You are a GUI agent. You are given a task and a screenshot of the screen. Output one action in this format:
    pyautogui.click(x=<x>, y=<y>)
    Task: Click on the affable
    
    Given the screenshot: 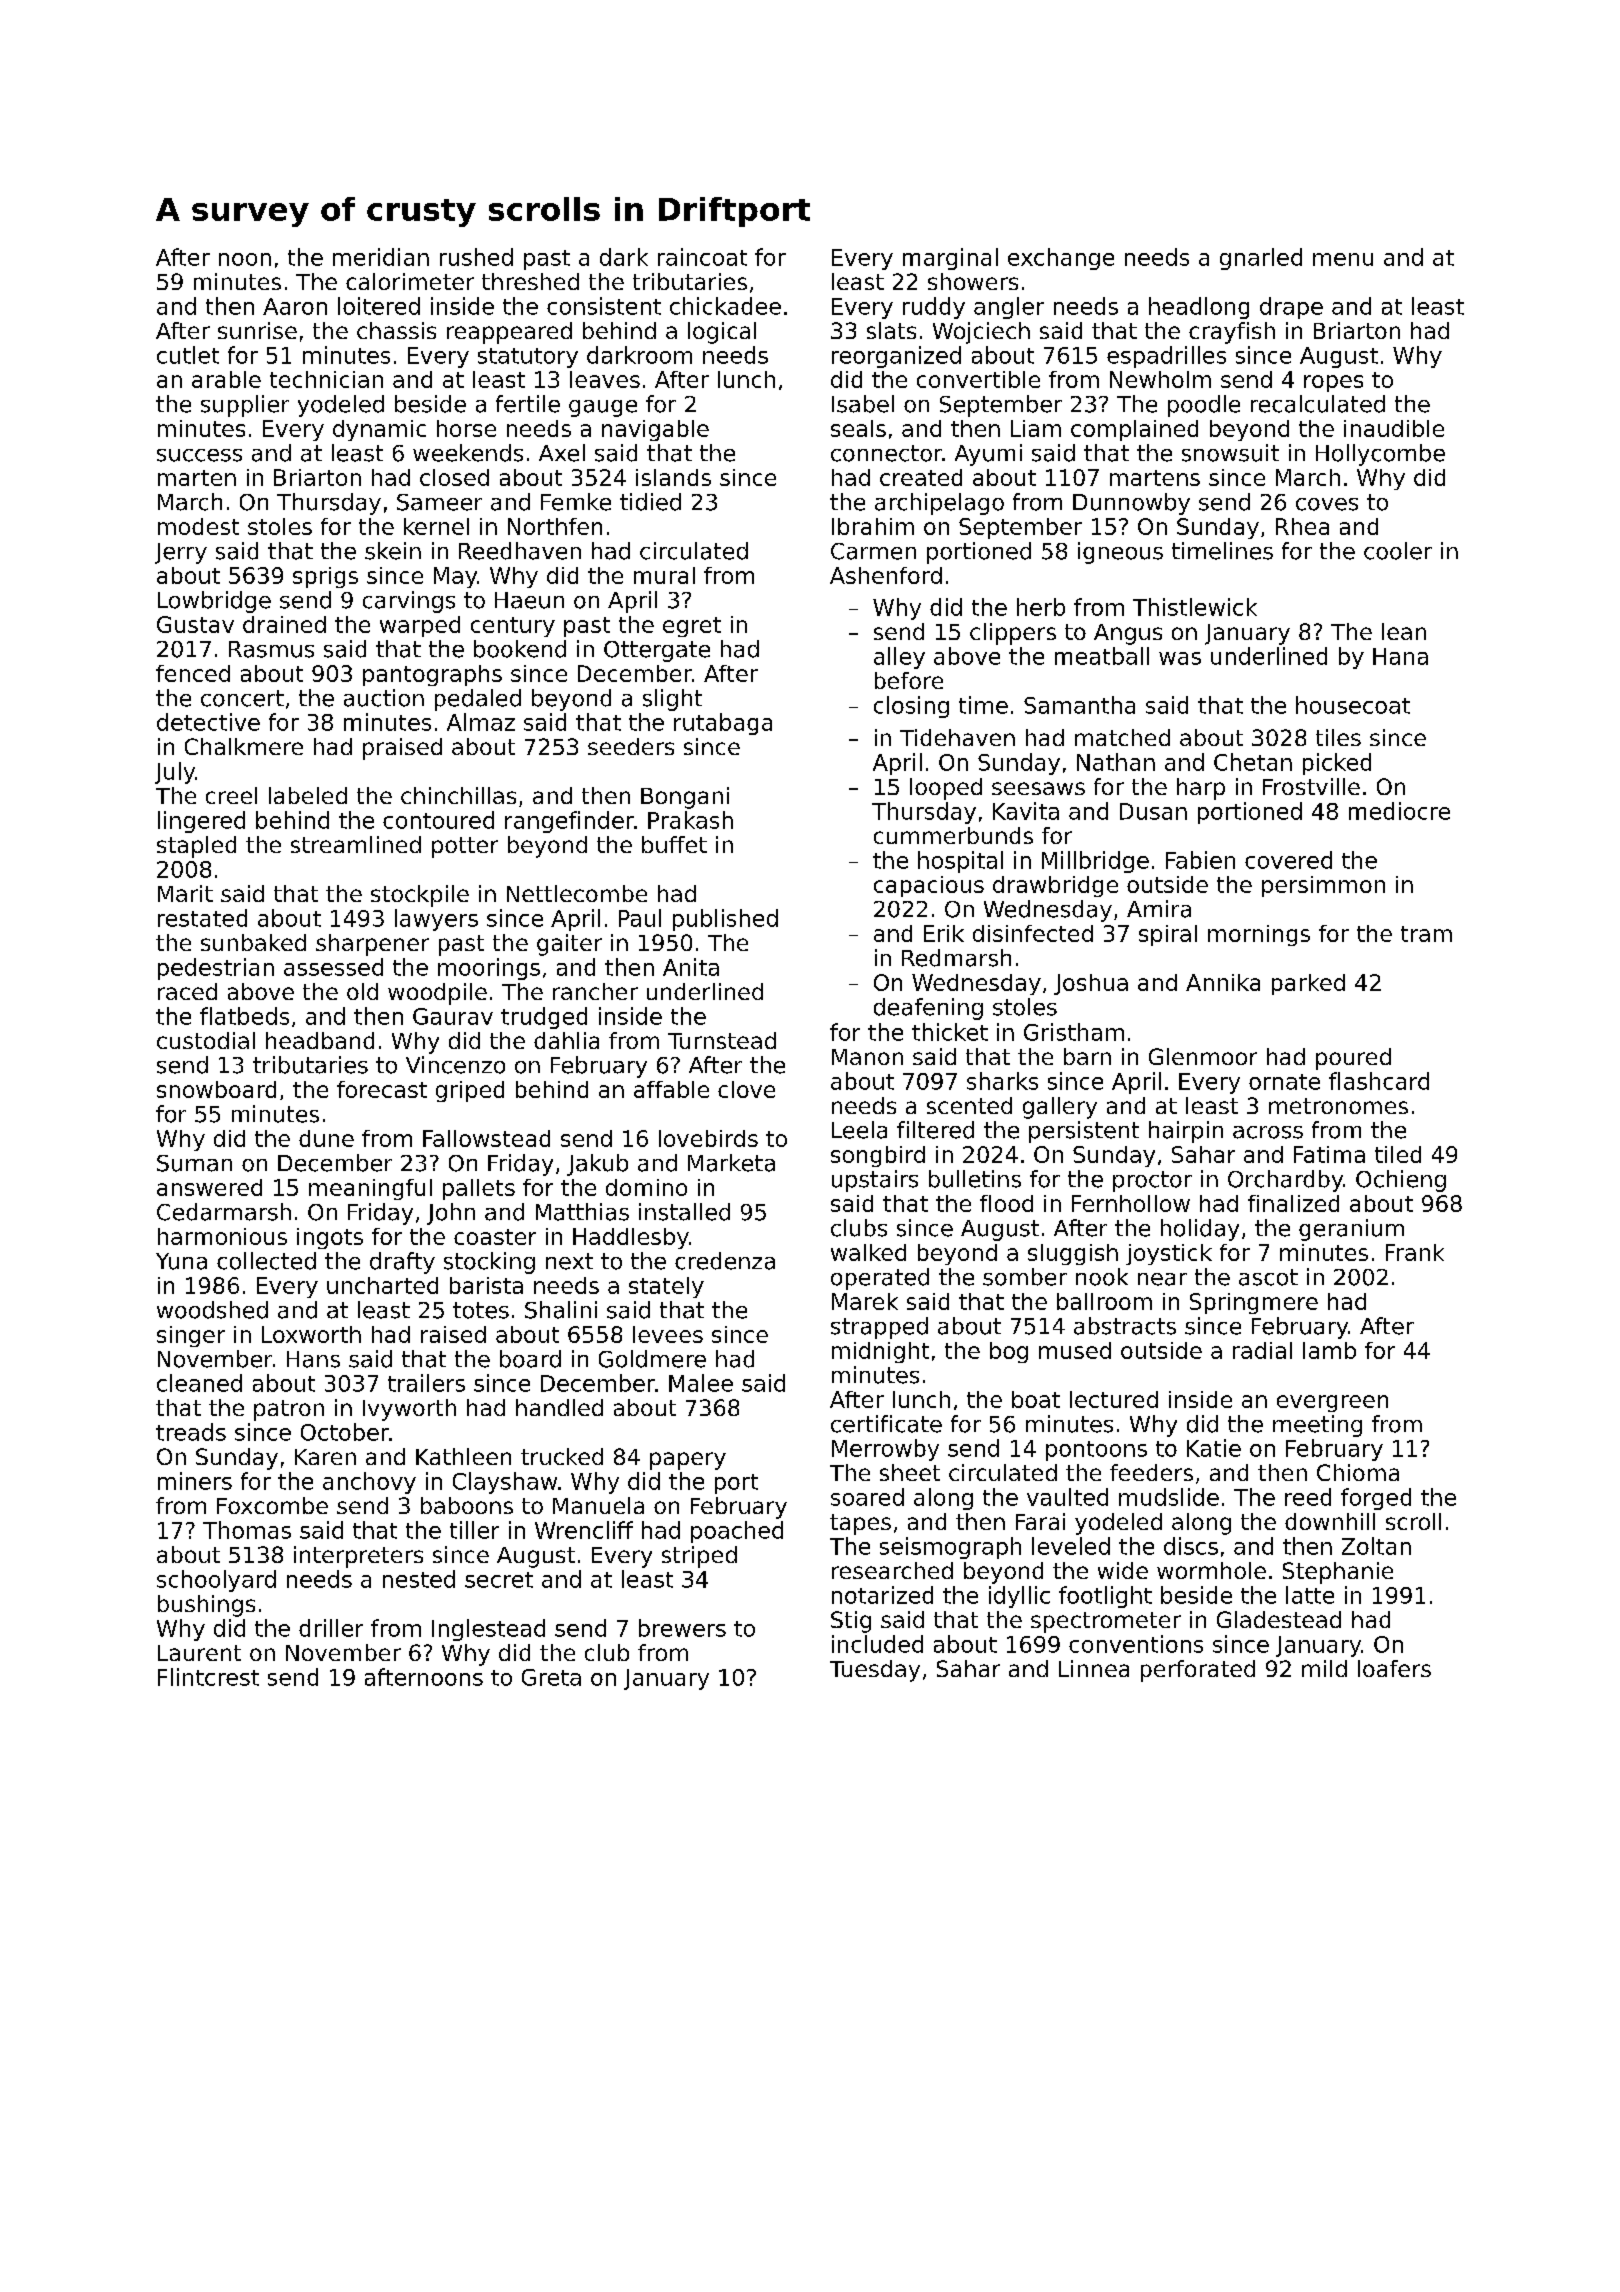 What is the action you would take?
    pyautogui.click(x=671, y=1089)
